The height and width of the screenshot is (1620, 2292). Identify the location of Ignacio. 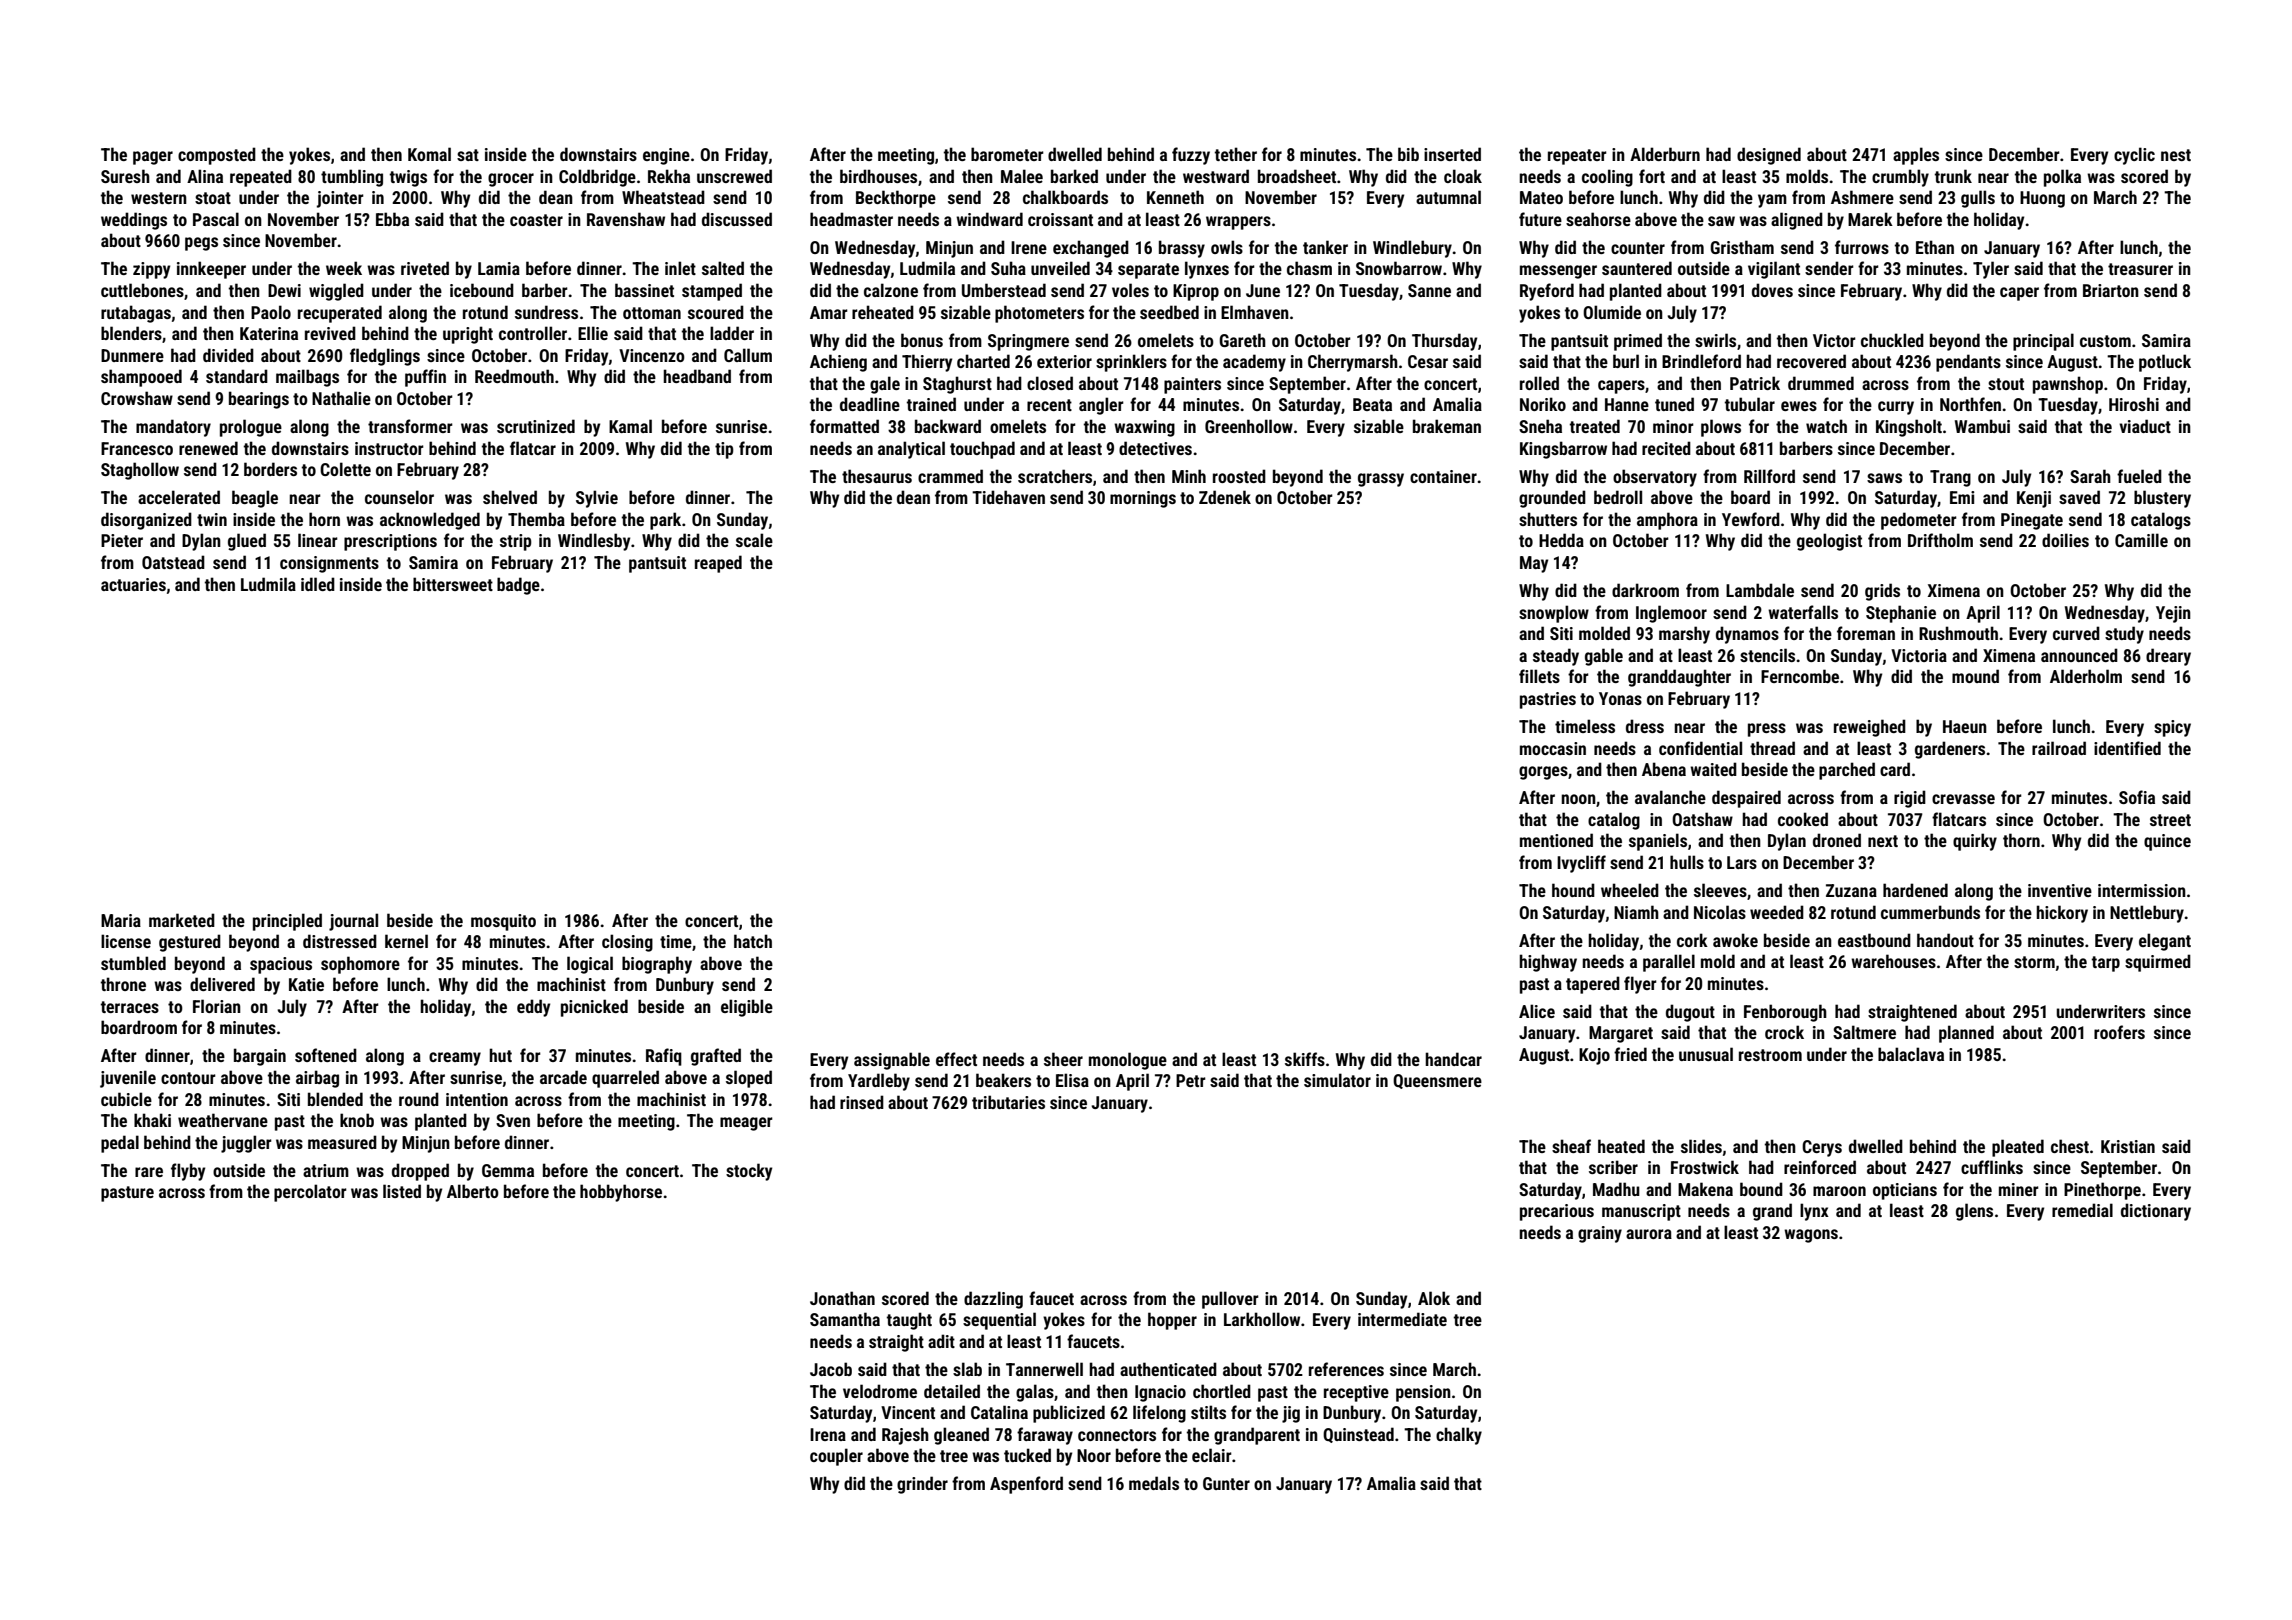
(1160, 1393).
